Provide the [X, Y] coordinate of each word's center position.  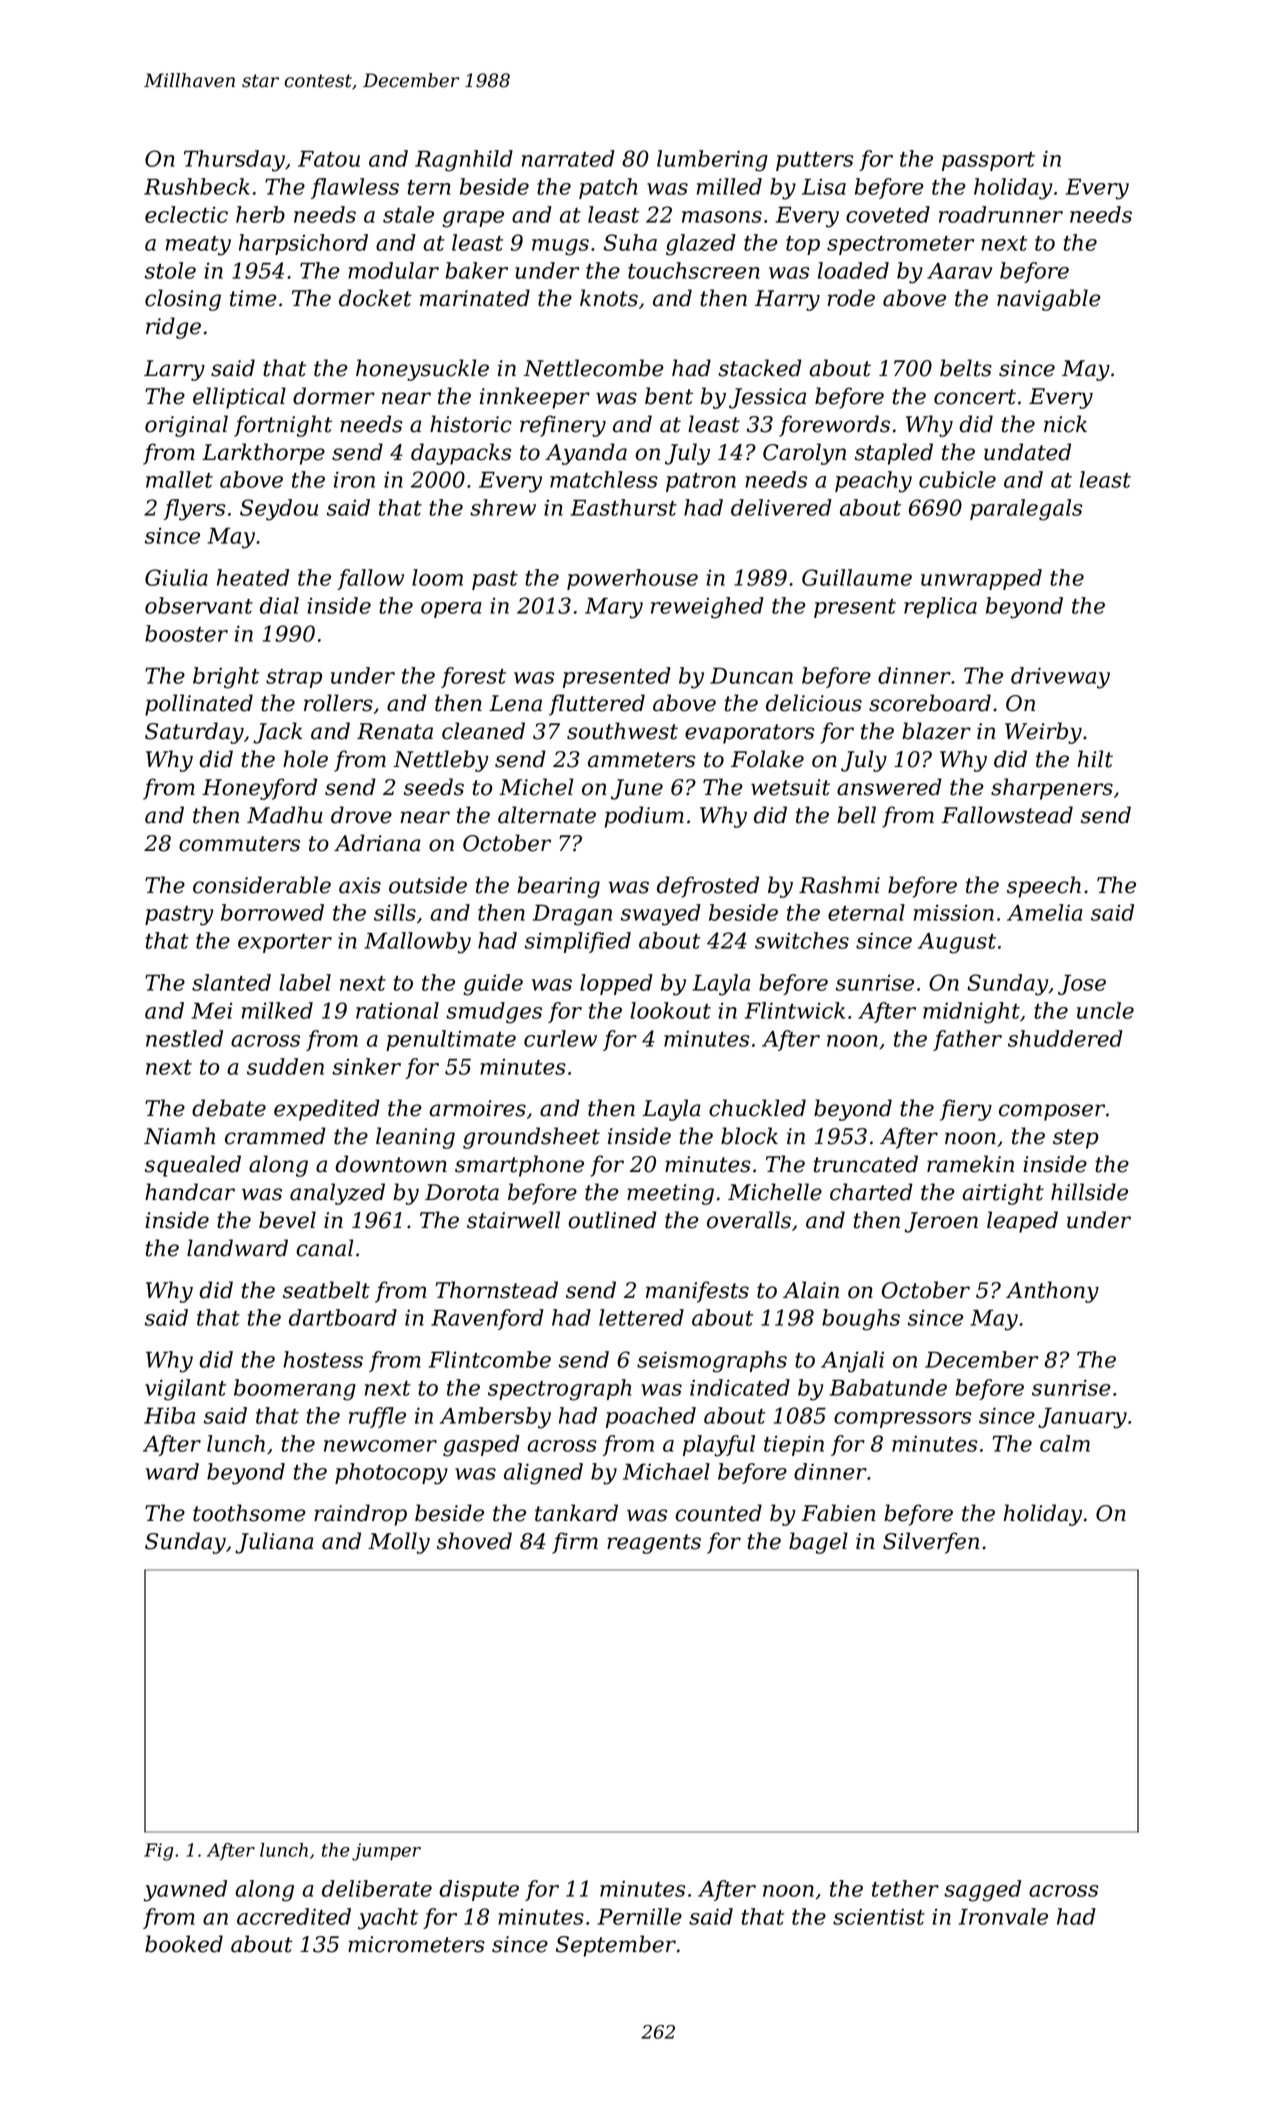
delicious [814, 703]
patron [701, 482]
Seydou [279, 510]
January [1082, 1418]
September [616, 1946]
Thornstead [496, 1290]
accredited [294, 1916]
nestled [184, 1038]
